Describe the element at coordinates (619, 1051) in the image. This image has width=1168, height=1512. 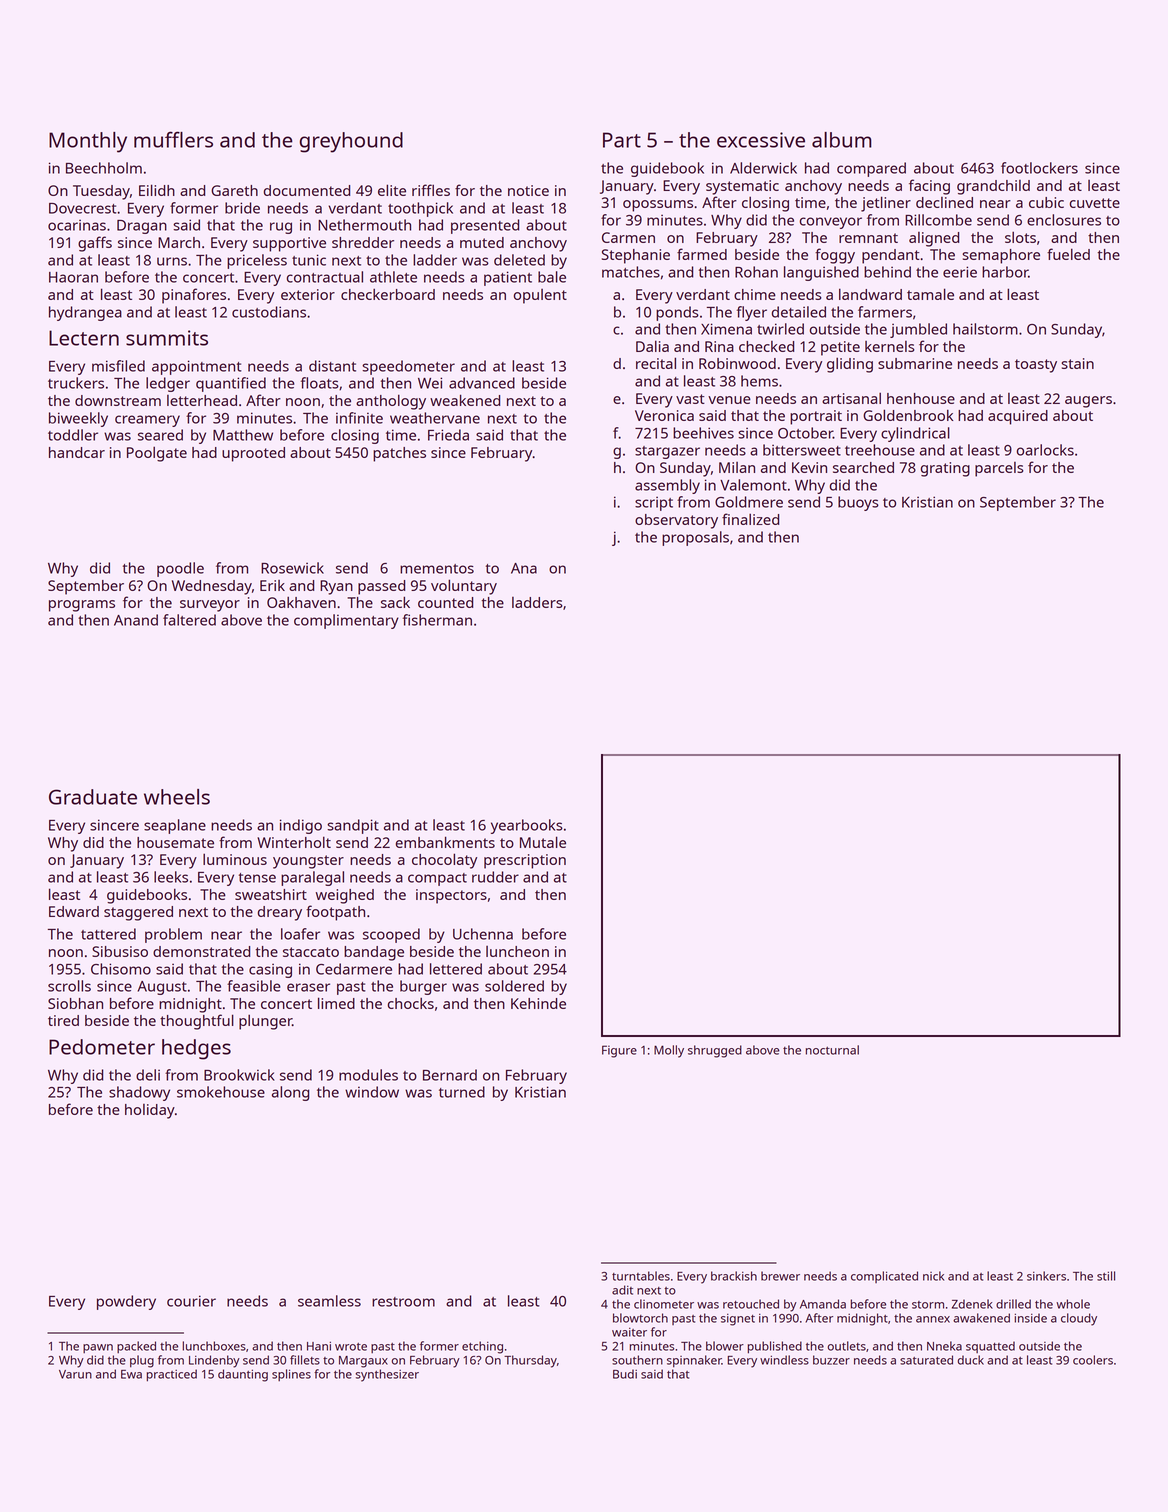
I see `Figure` at that location.
